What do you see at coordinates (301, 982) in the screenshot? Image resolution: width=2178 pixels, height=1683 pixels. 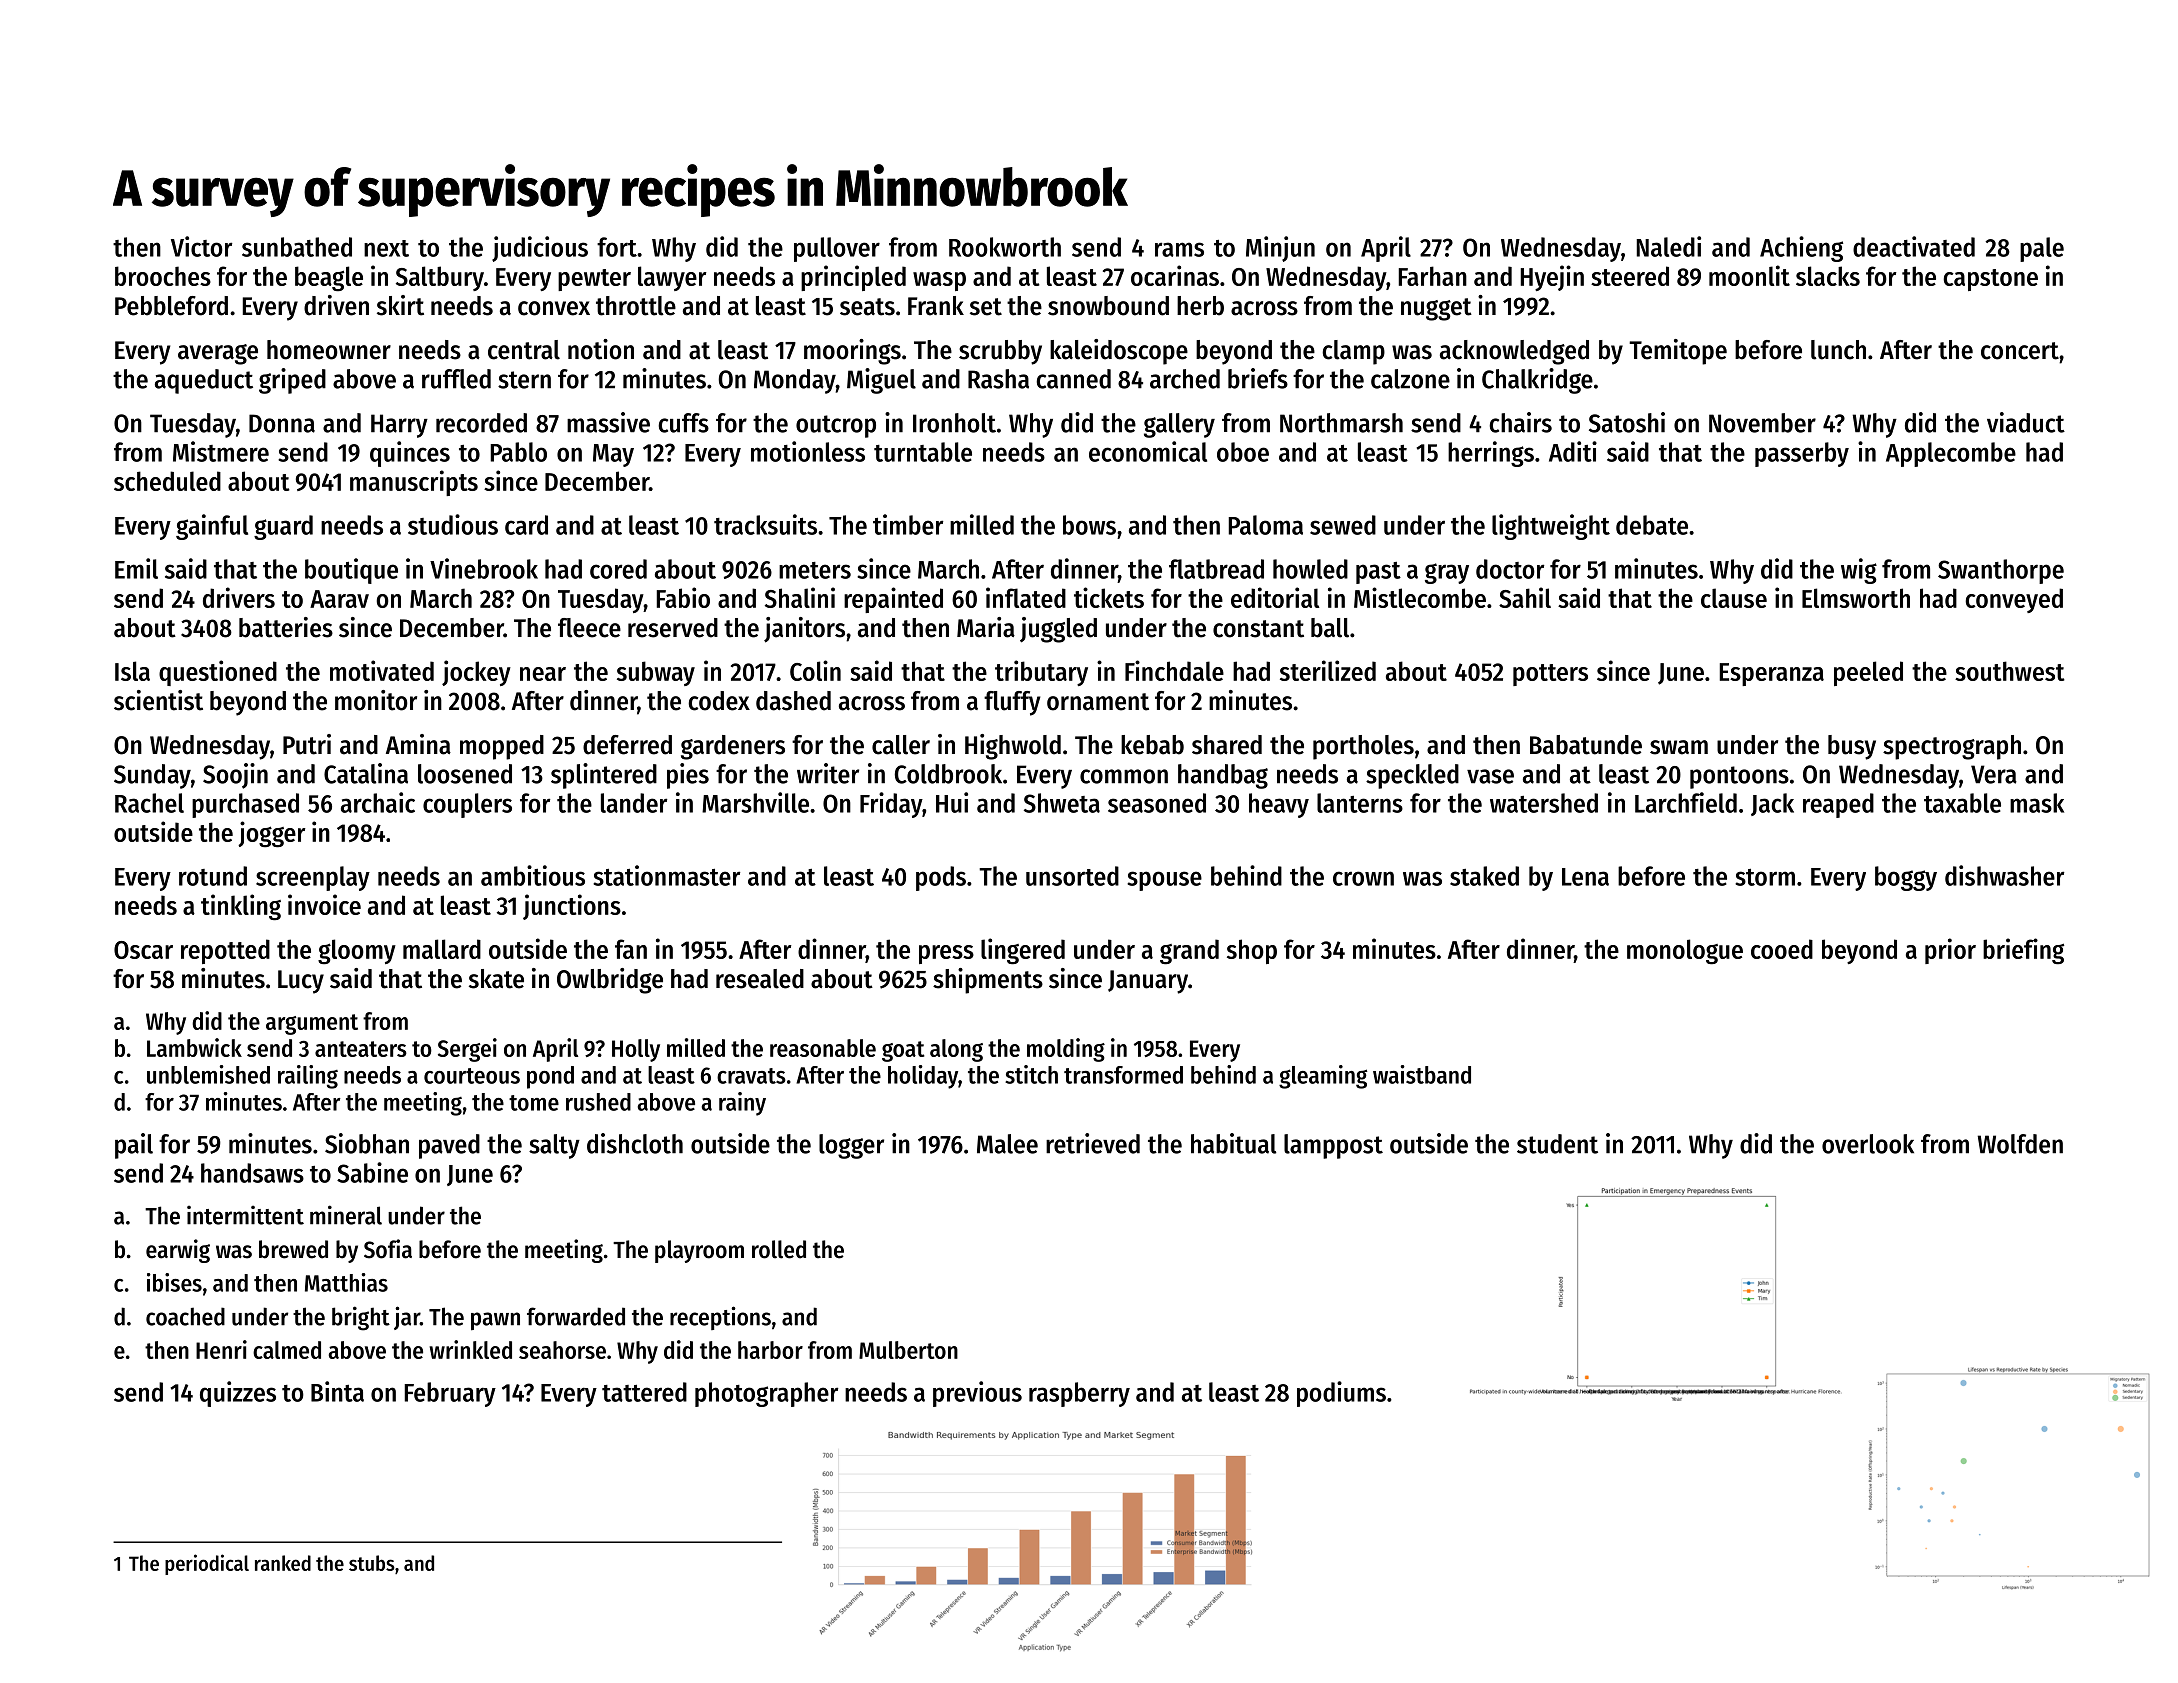 I see `Lucy` at bounding box center [301, 982].
